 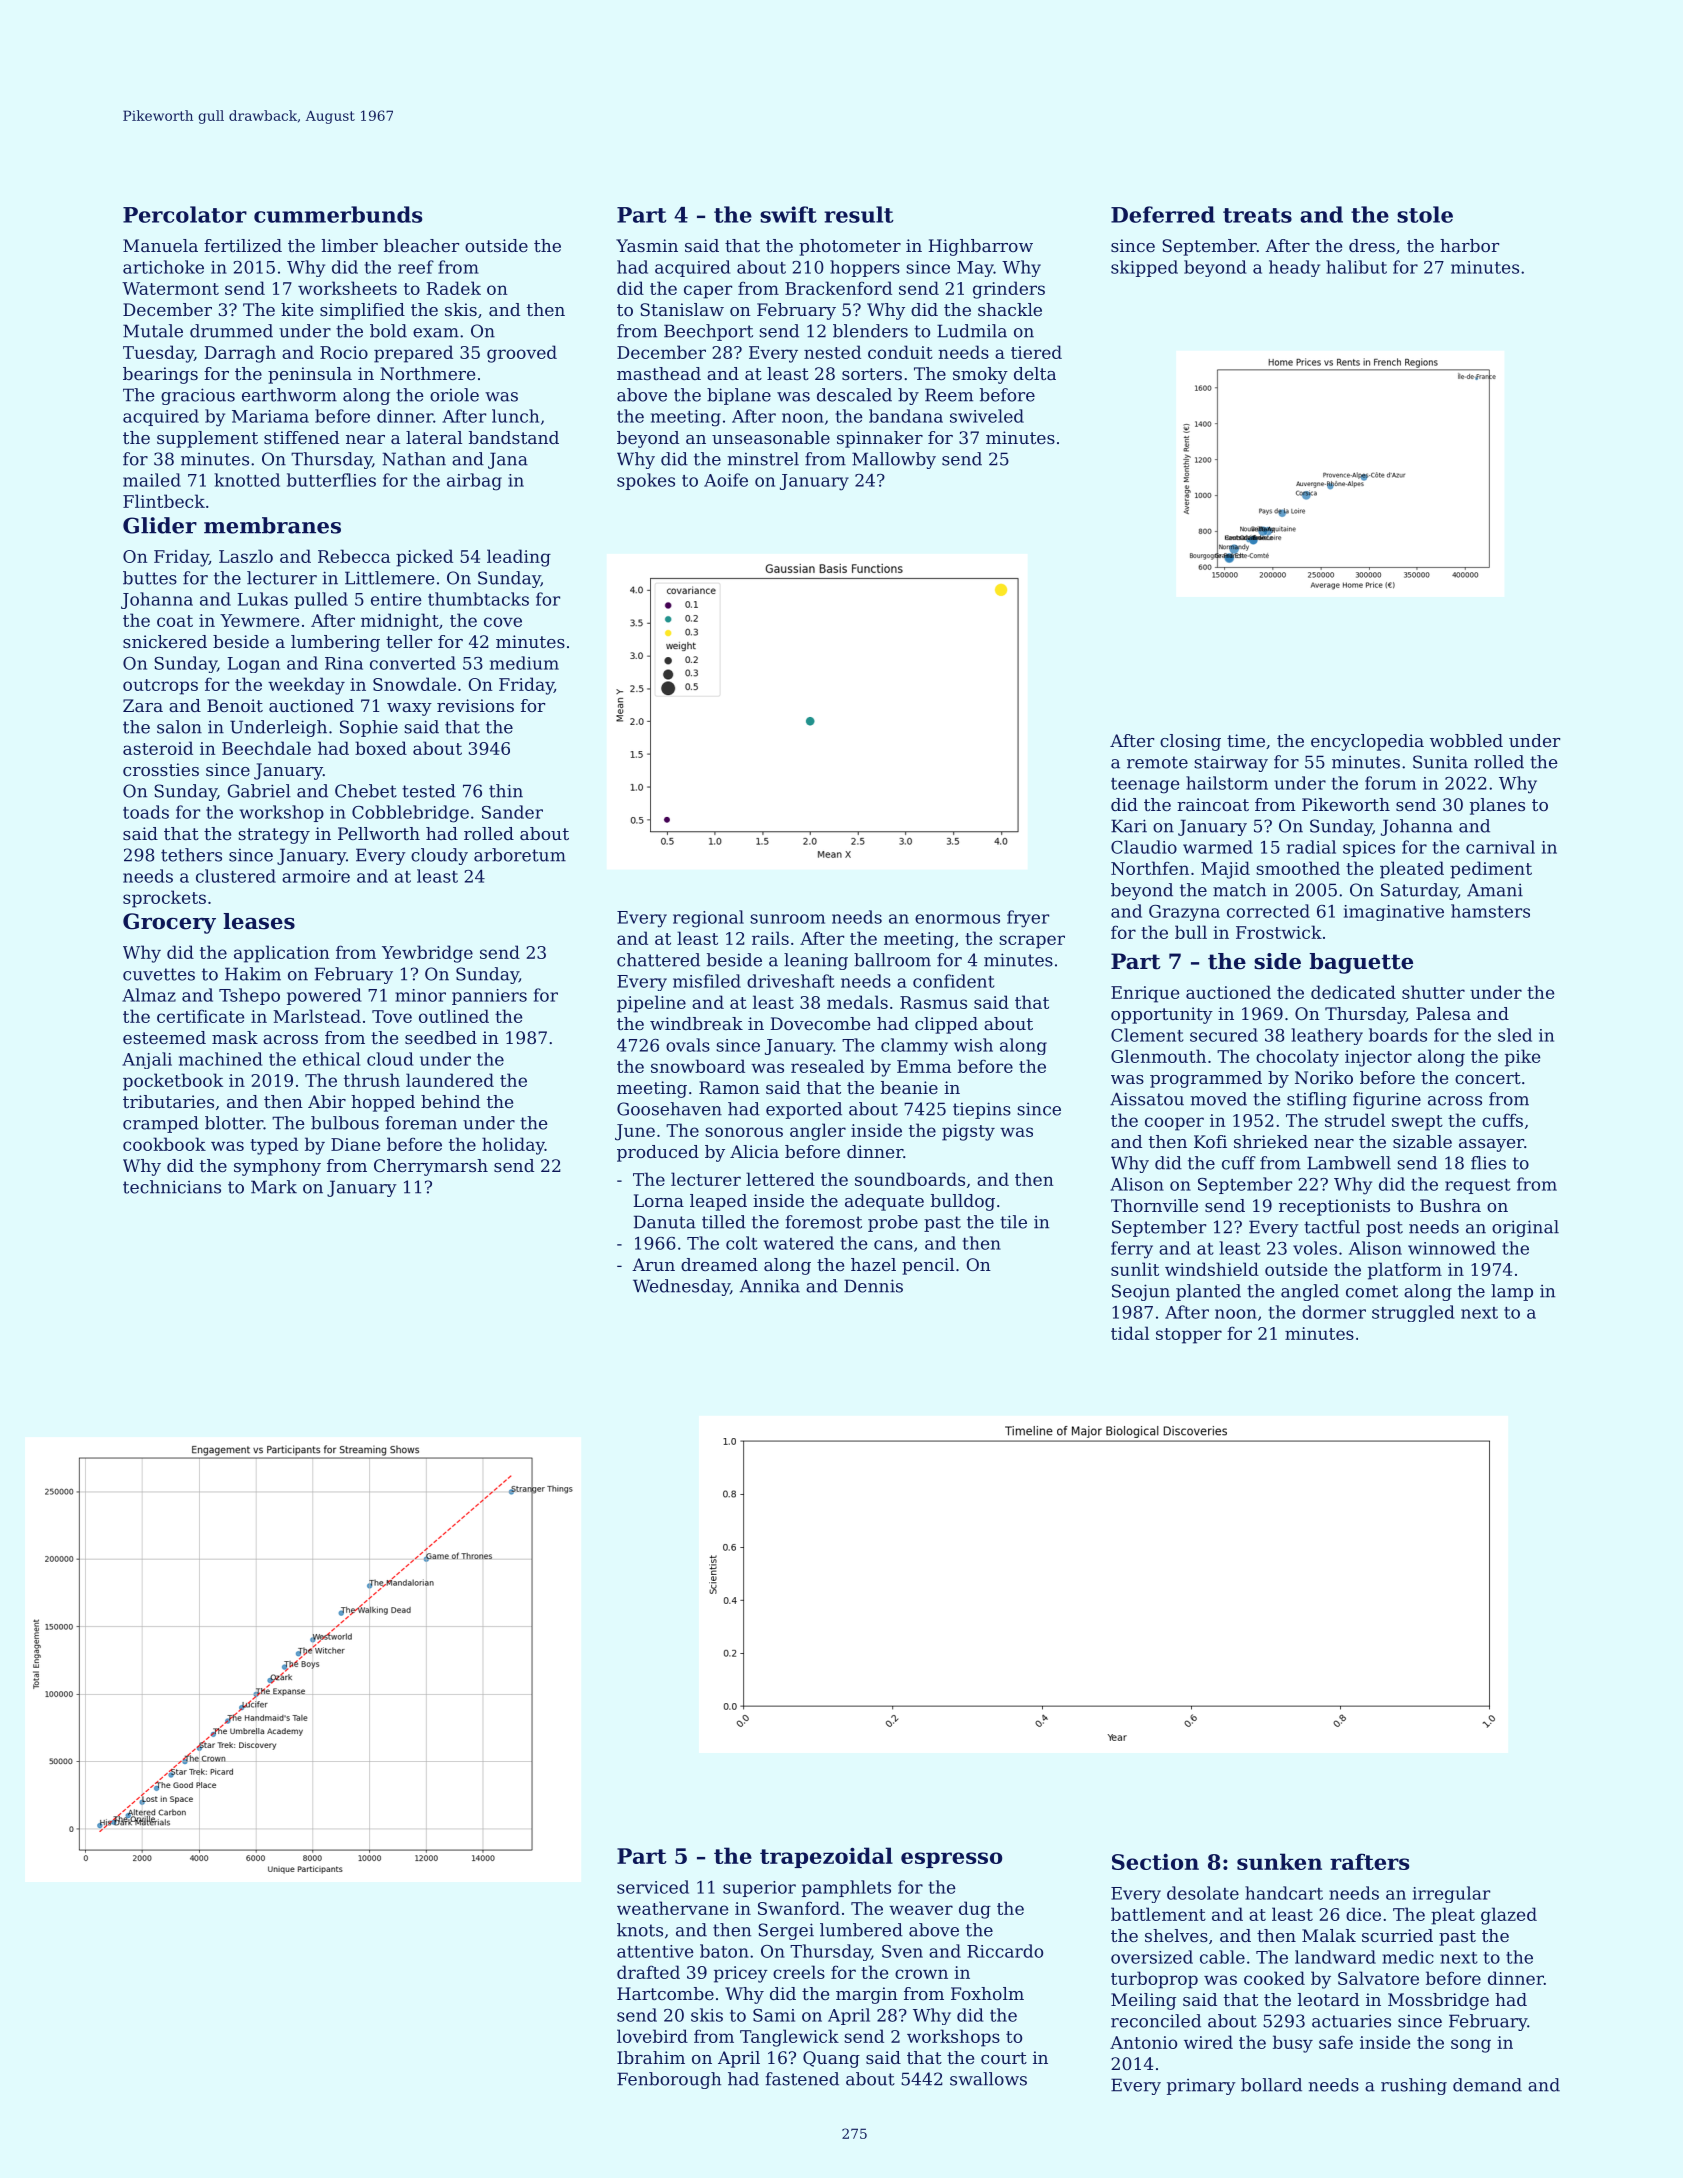 What do you see at coordinates (653, 1887) in the page?
I see `serviced` at bounding box center [653, 1887].
